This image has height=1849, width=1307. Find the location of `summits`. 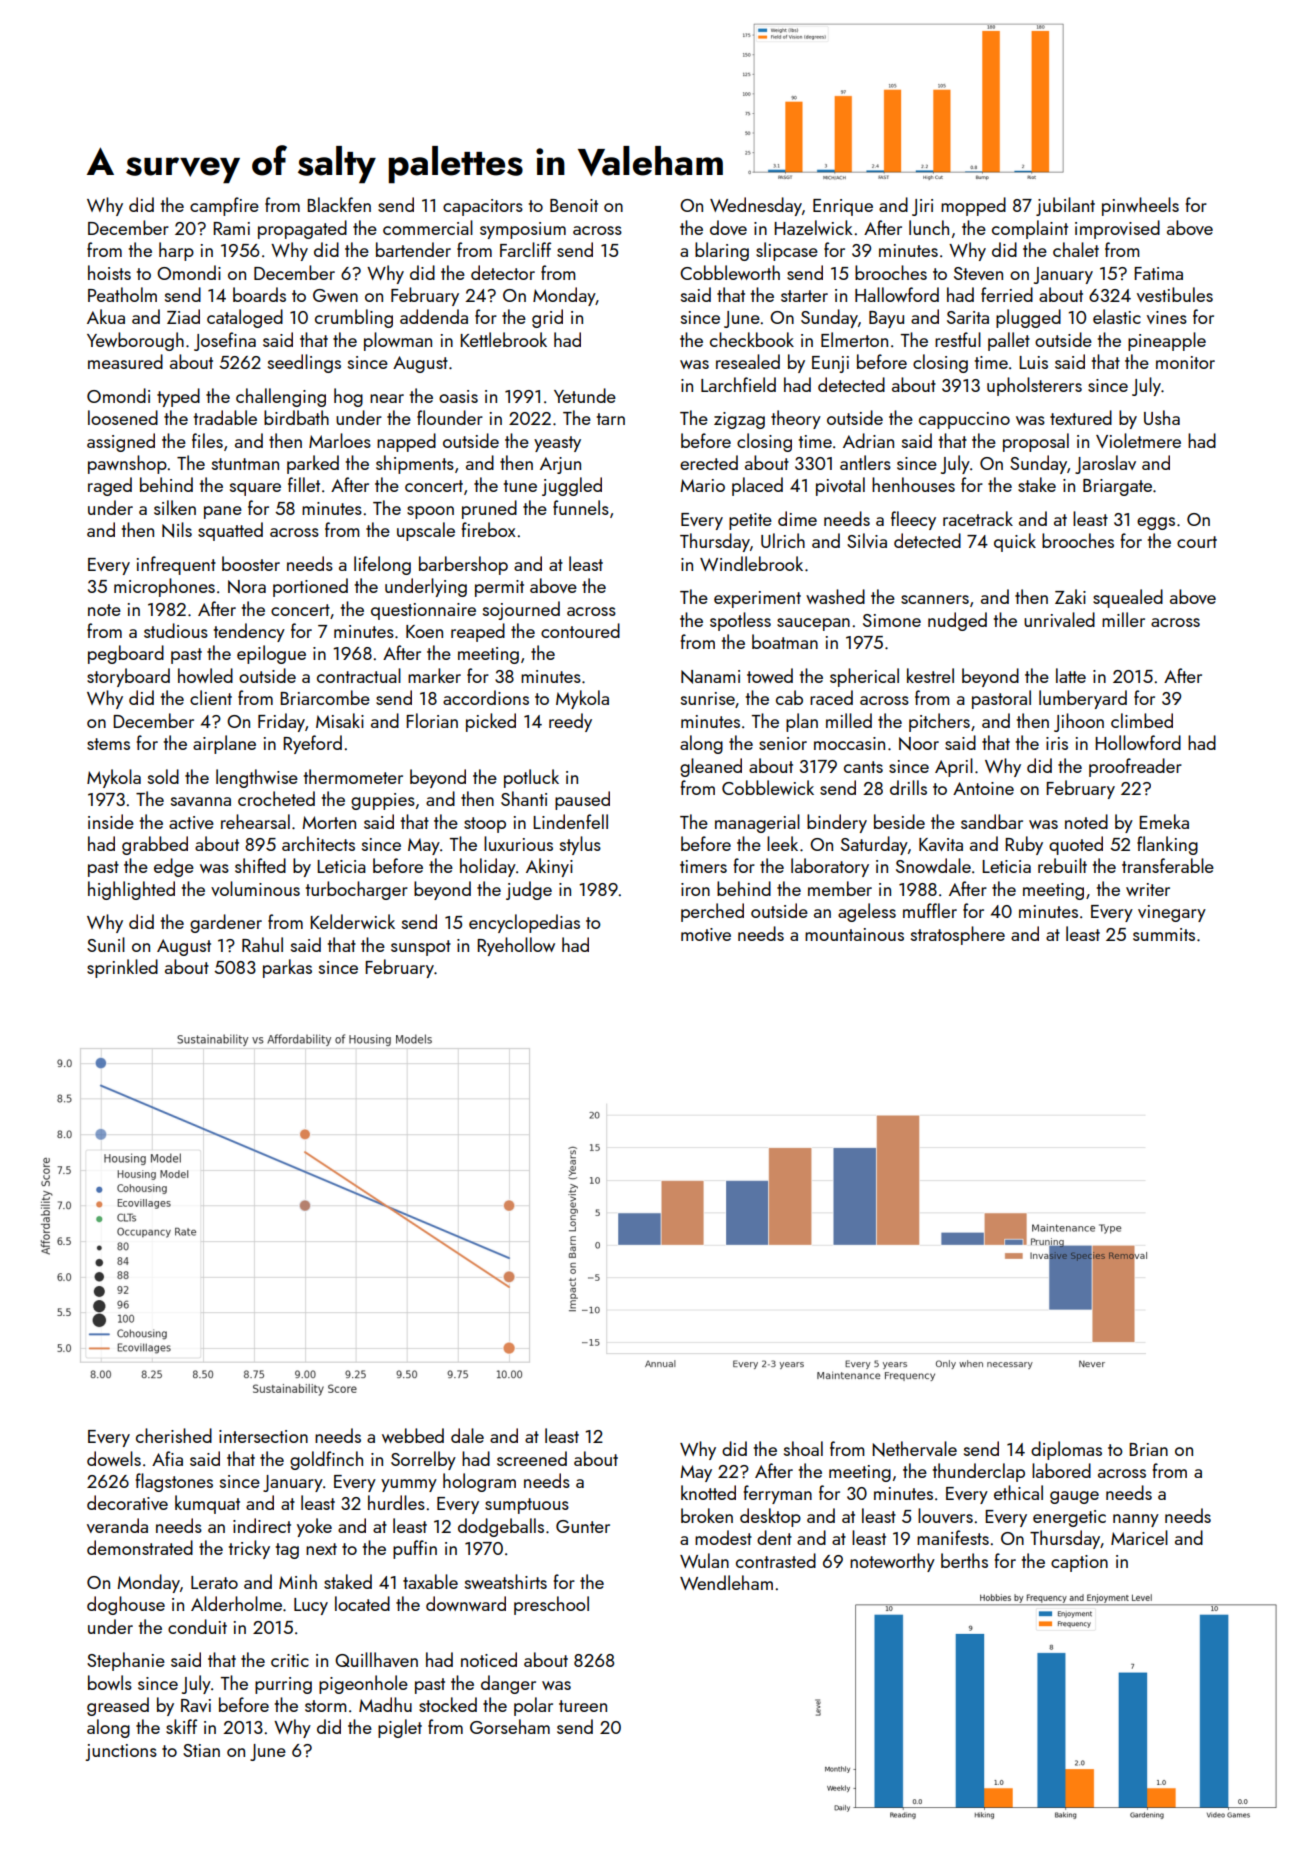

summits is located at coordinates (1164, 934).
